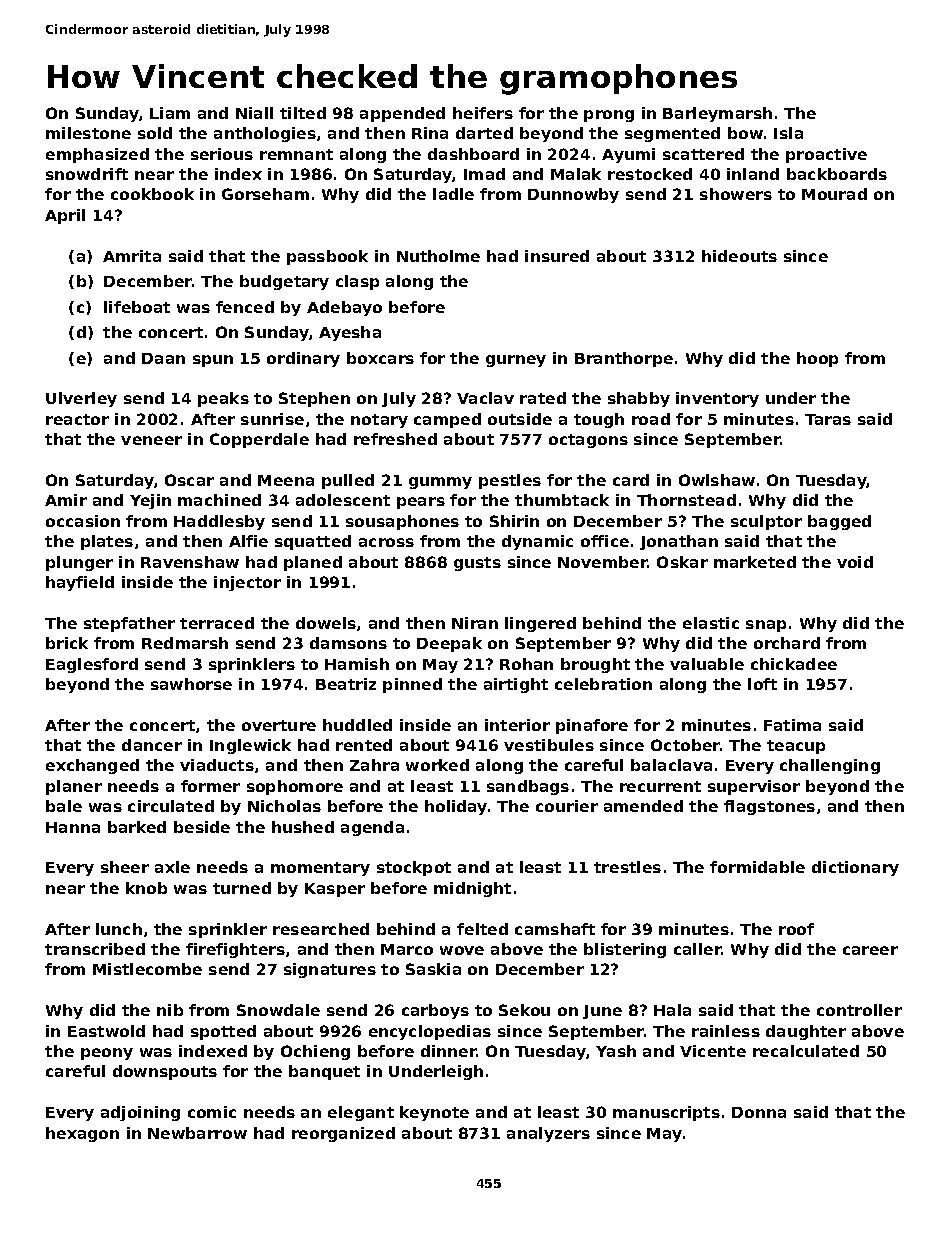  Describe the element at coordinates (343, 1134) in the screenshot. I see `reorganized` at that location.
